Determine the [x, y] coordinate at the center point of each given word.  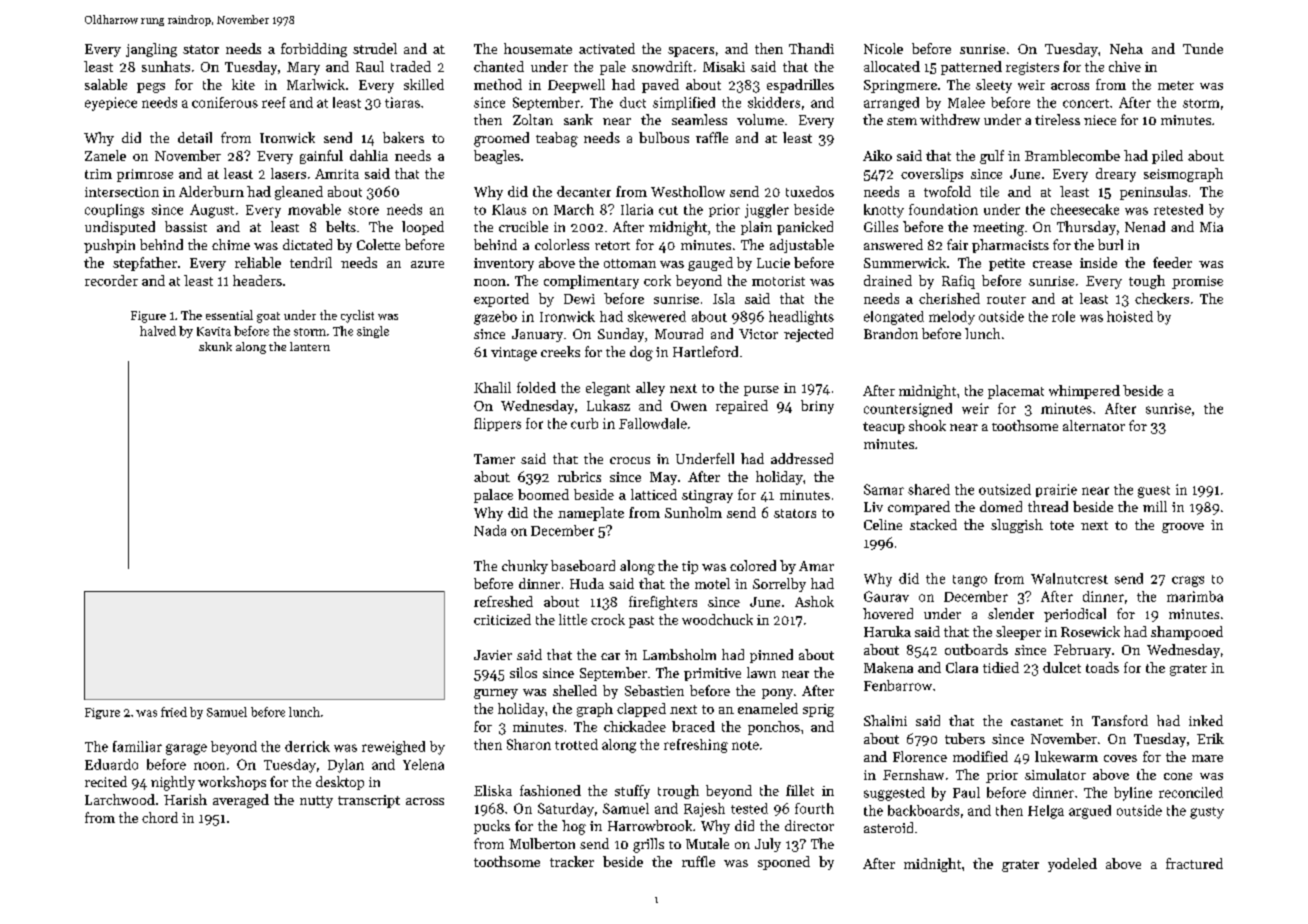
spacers [691, 52]
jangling [151, 50]
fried [174, 712]
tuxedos [810, 191]
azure [427, 264]
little [573, 619]
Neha [1126, 48]
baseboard [583, 565]
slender [1011, 613]
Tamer [494, 459]
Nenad [1145, 226]
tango [970, 581]
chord [160, 817]
